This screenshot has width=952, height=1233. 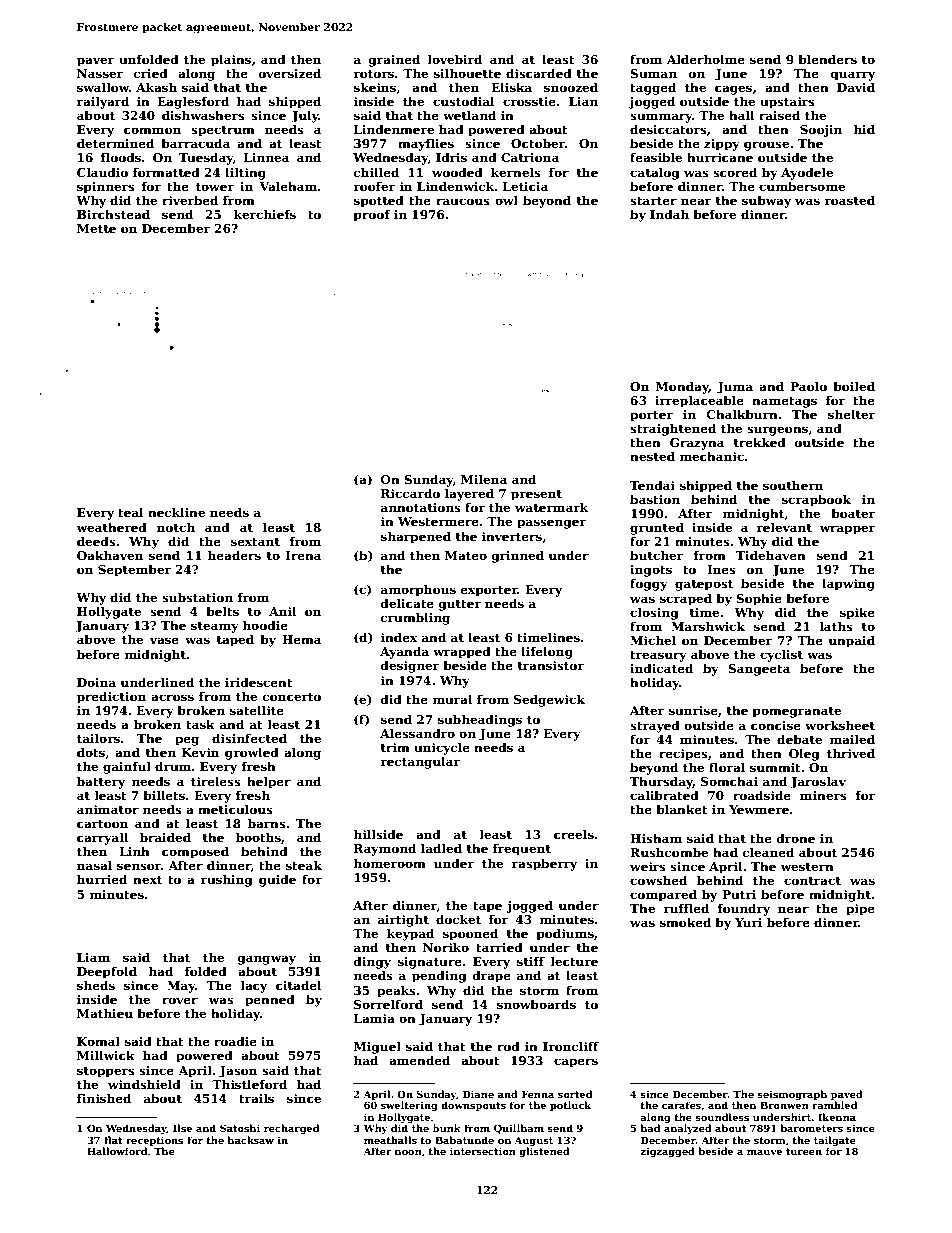 What do you see at coordinates (234, 555) in the screenshot?
I see `headers` at bounding box center [234, 555].
